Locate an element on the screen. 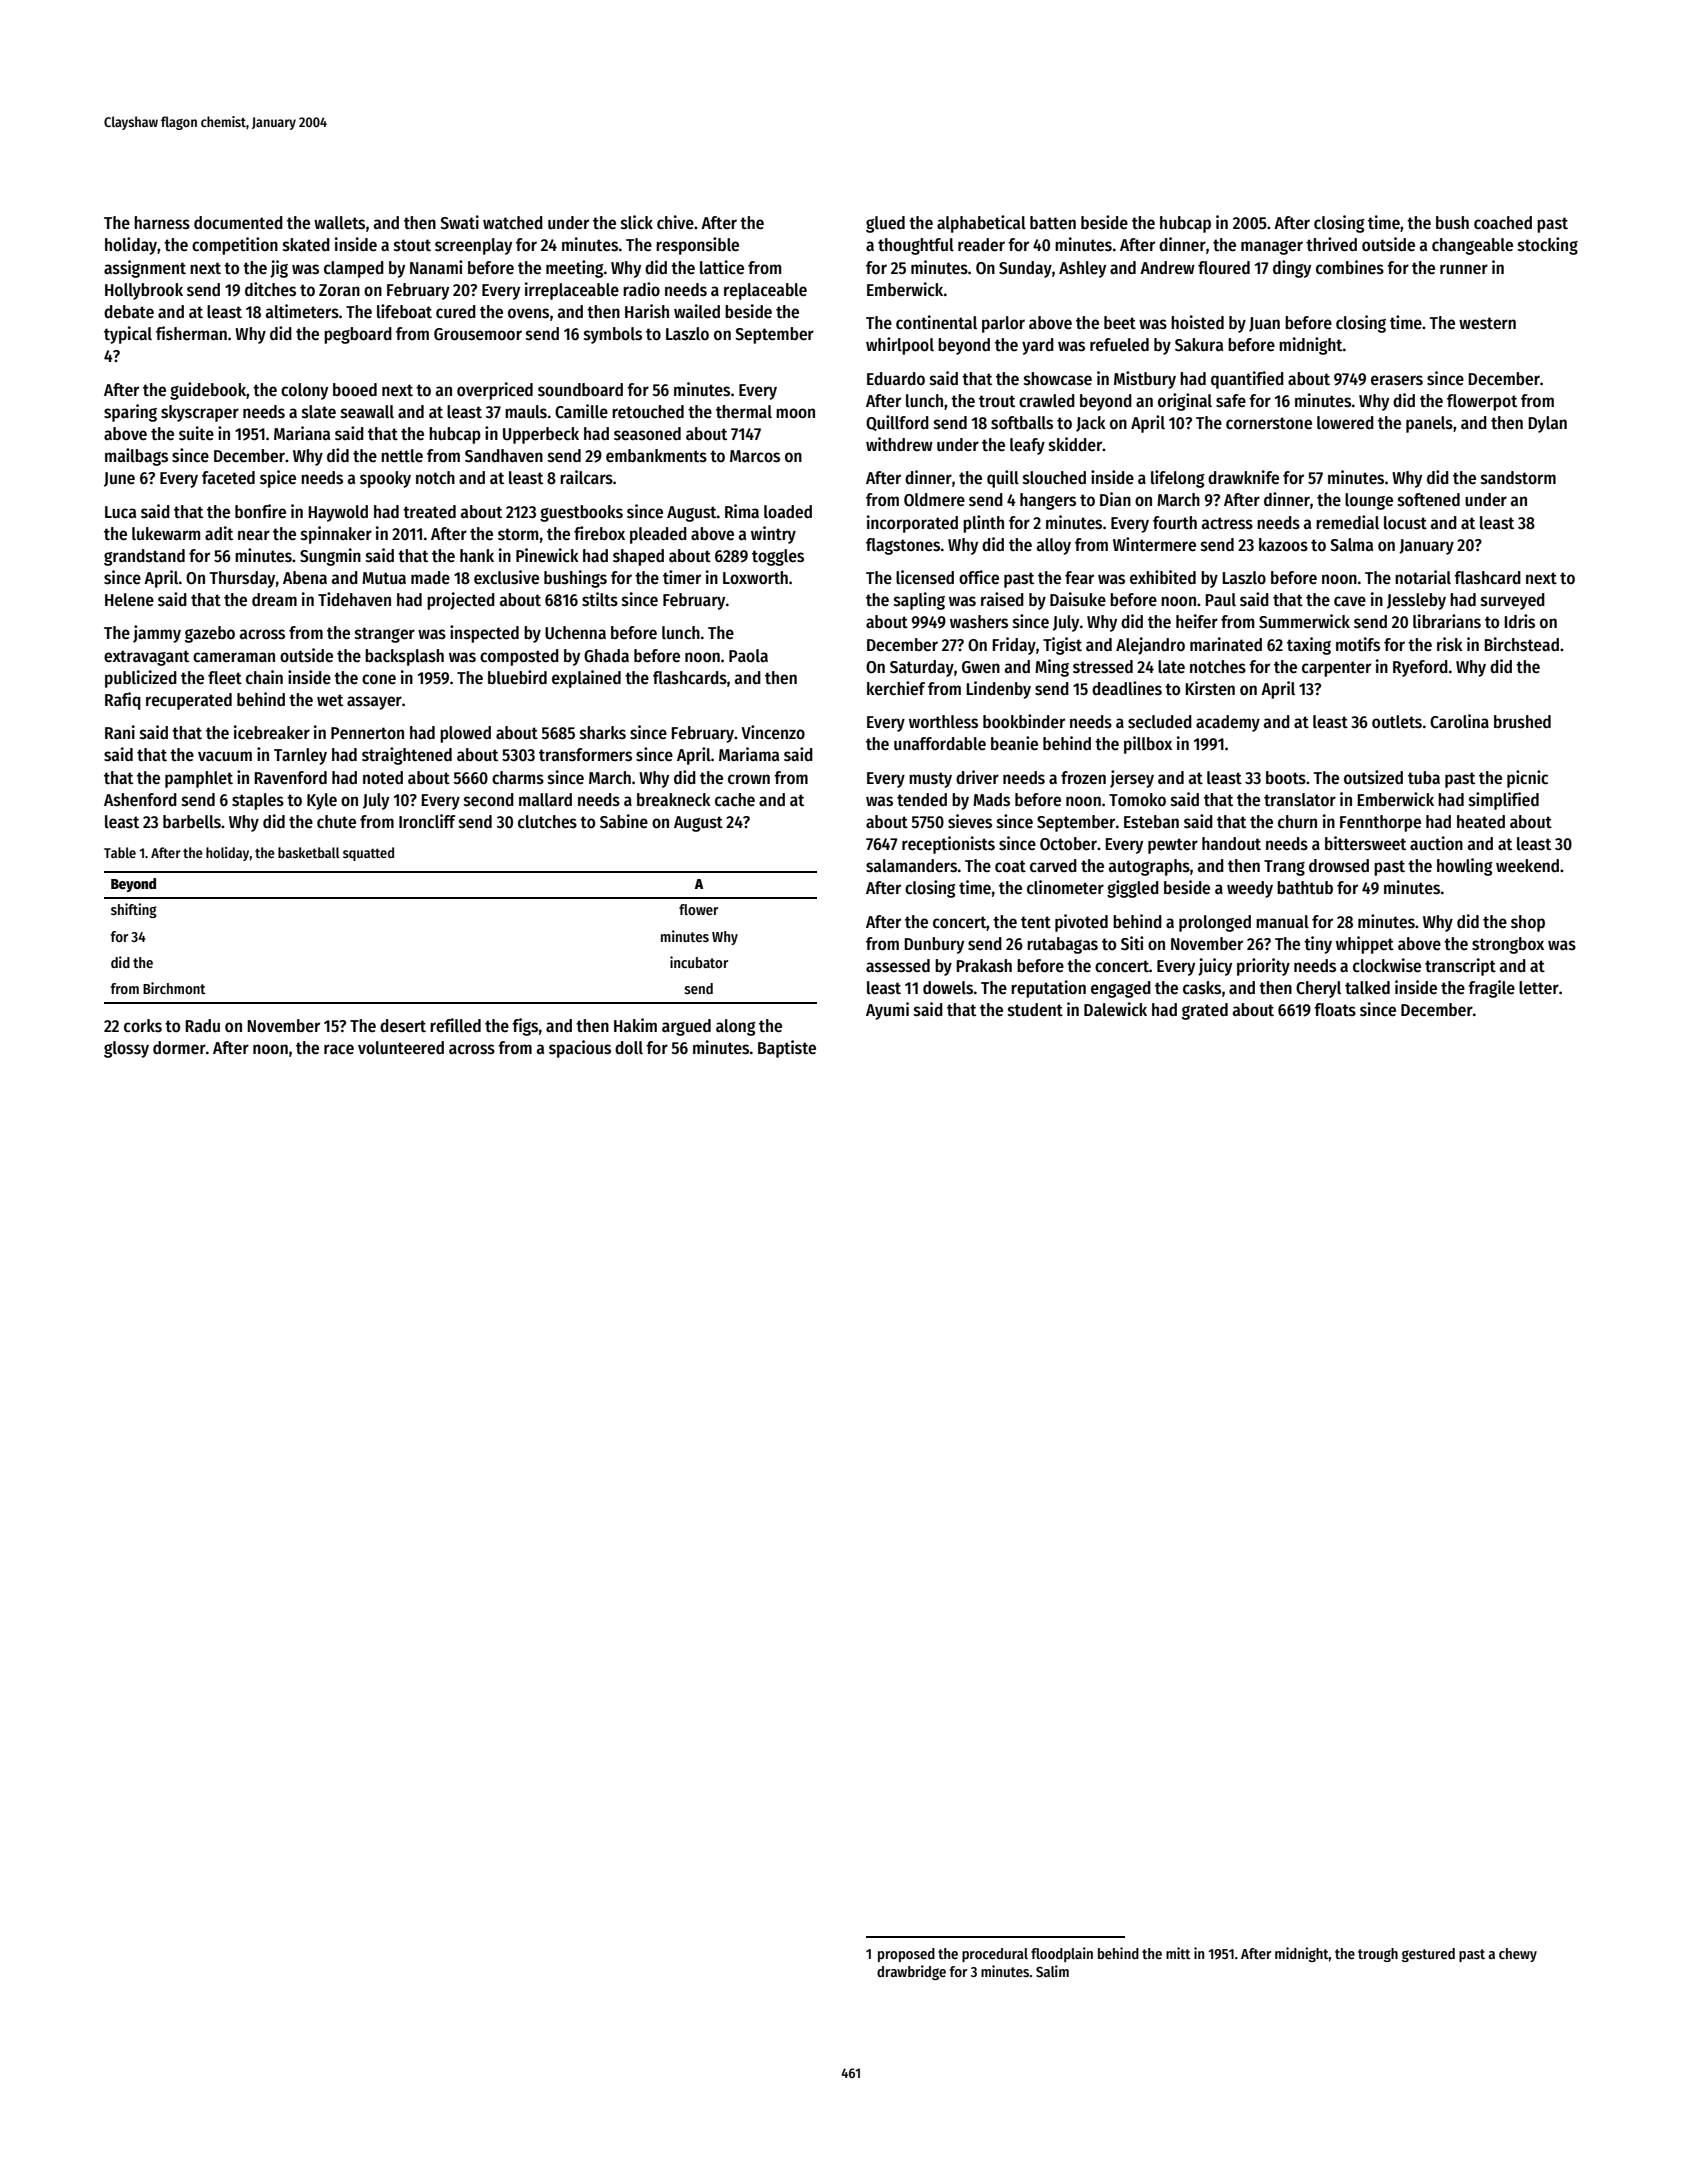 This screenshot has width=1683, height=2178. letter is located at coordinates (1539, 988).
